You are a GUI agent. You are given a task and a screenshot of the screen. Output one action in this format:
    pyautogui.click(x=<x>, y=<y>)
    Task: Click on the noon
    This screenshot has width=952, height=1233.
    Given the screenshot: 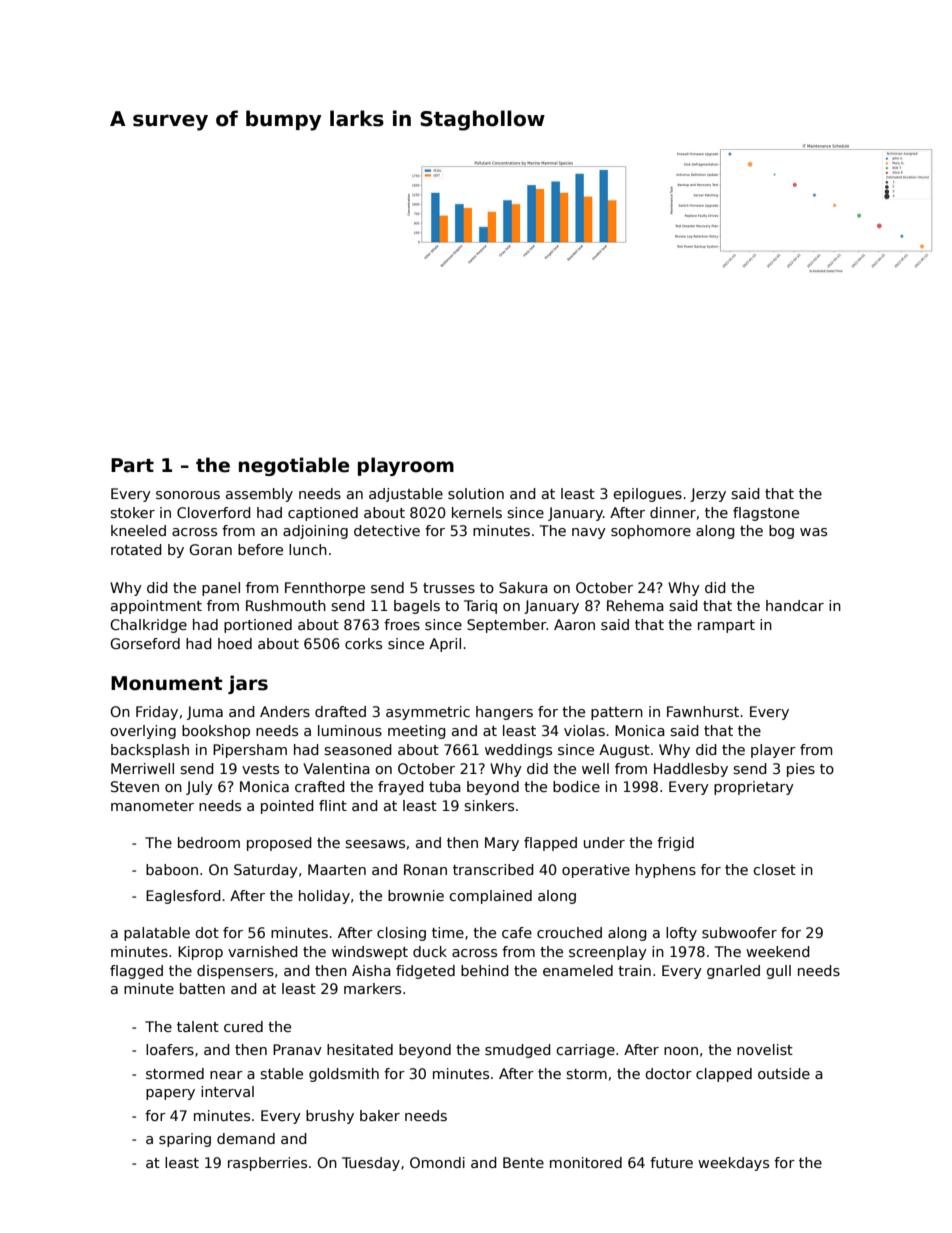 What is the action you would take?
    pyautogui.click(x=681, y=1051)
